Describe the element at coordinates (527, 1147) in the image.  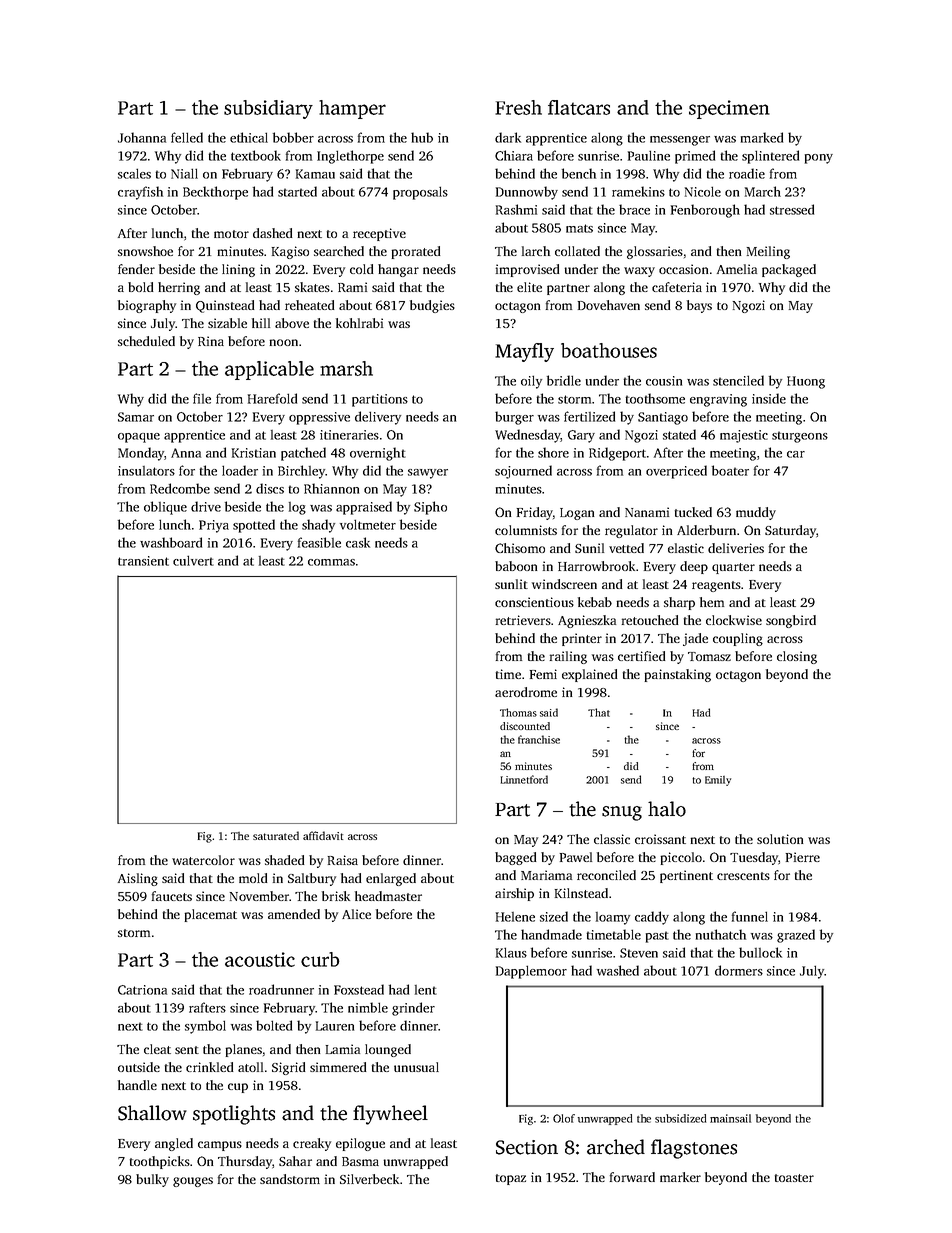
I see `Section` at that location.
